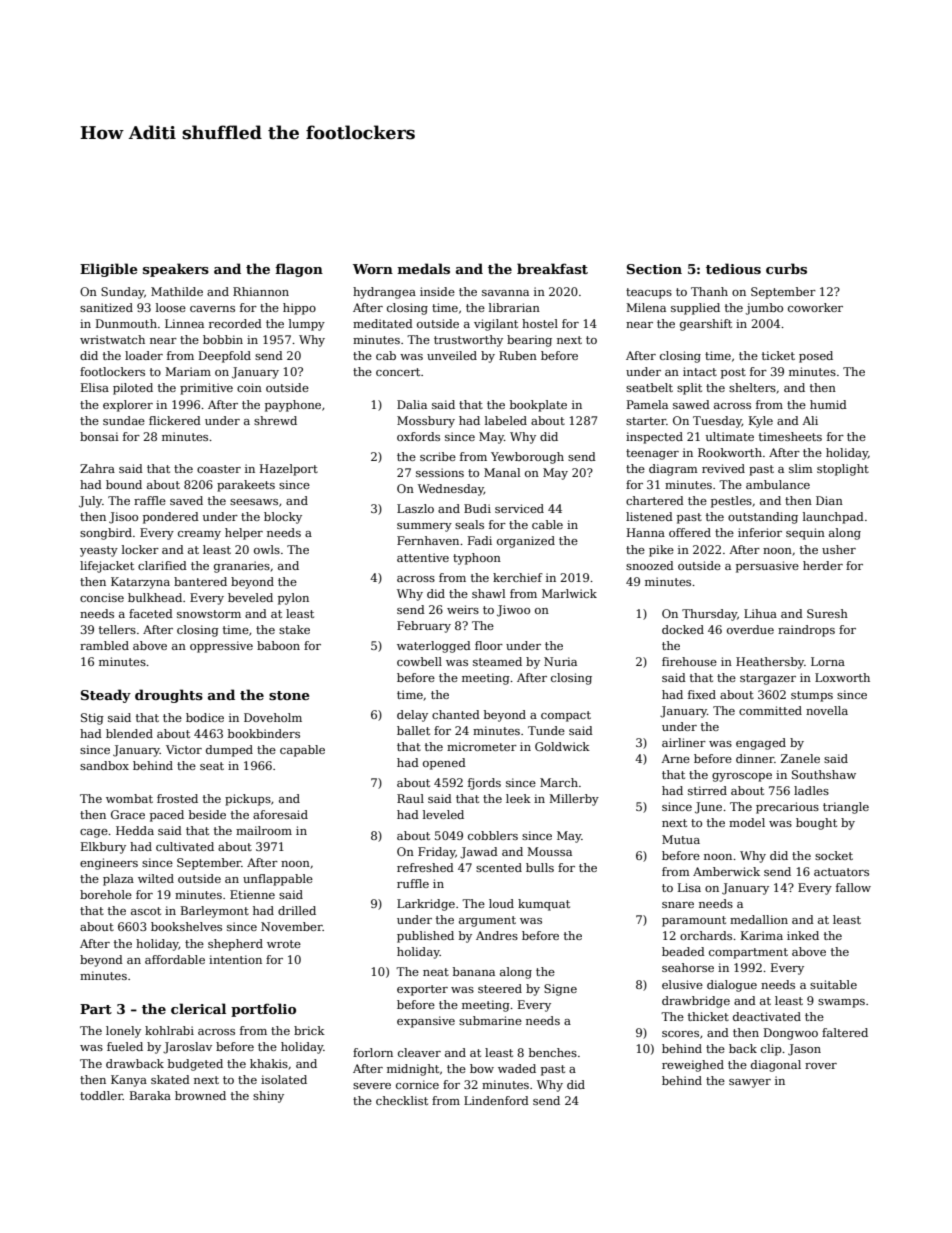 The image size is (952, 1233). What do you see at coordinates (717, 422) in the image?
I see `Tuesday` at bounding box center [717, 422].
